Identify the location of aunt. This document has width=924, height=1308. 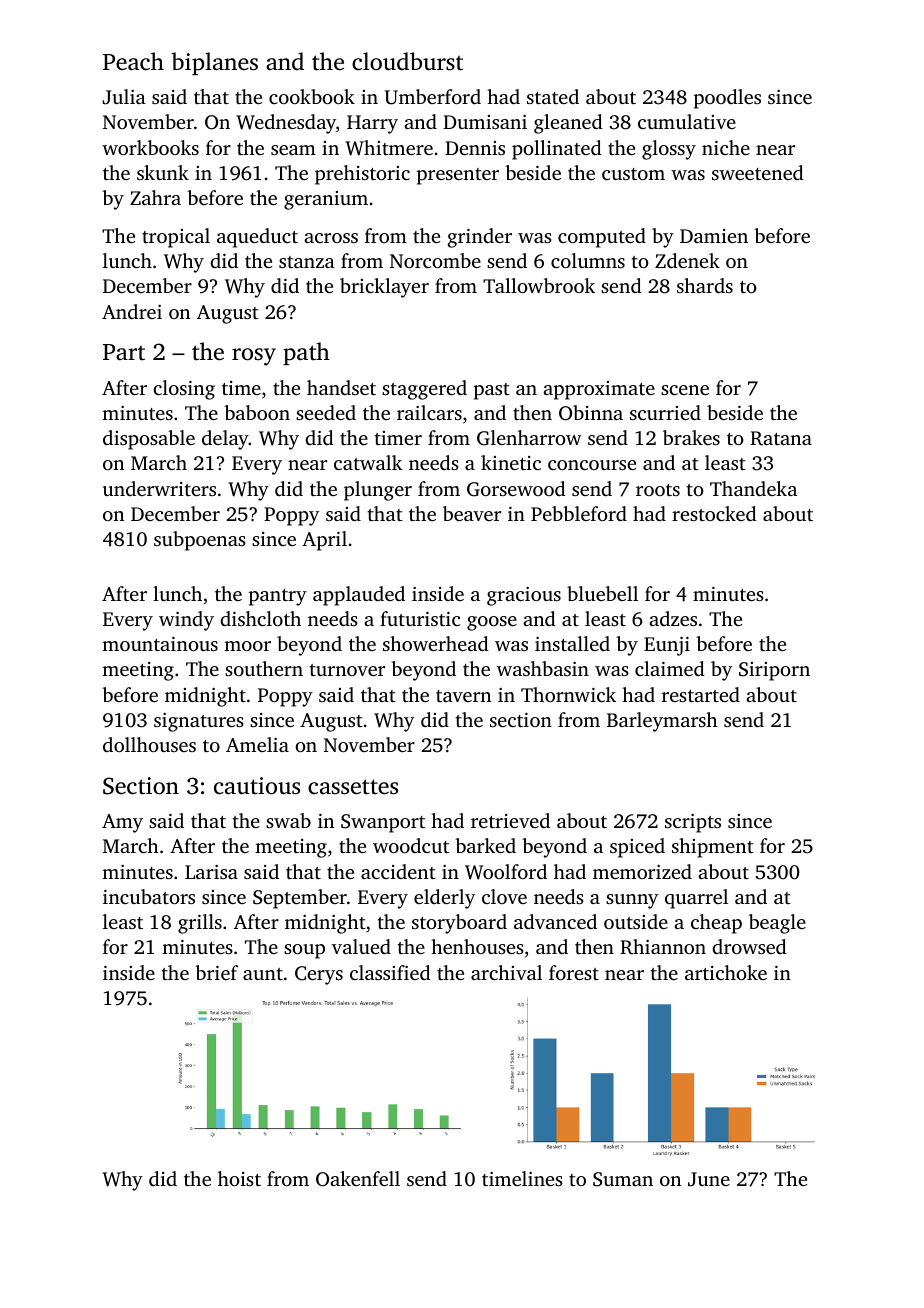
(263, 974).
